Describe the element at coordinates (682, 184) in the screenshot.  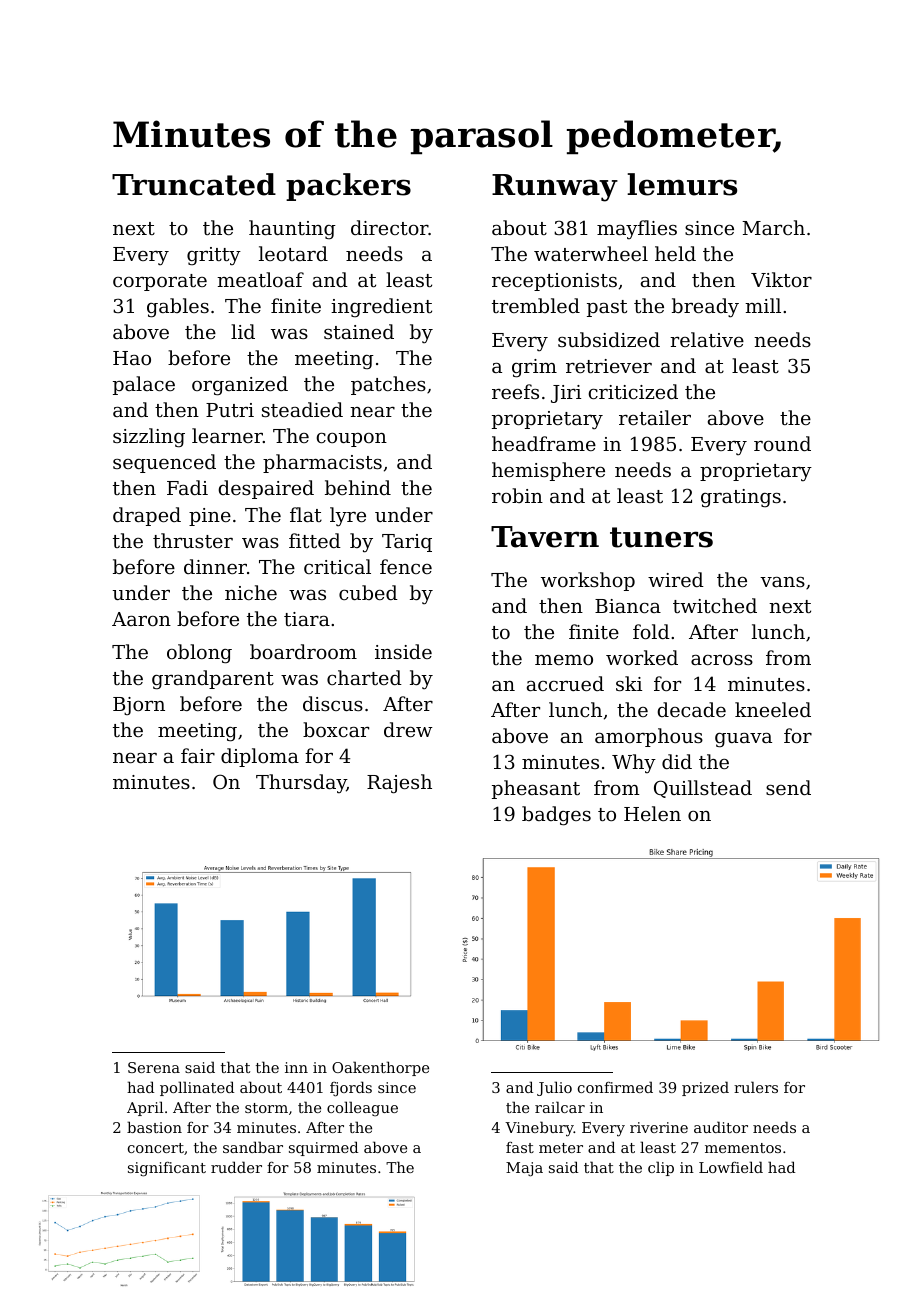
I see `lemurs` at that location.
